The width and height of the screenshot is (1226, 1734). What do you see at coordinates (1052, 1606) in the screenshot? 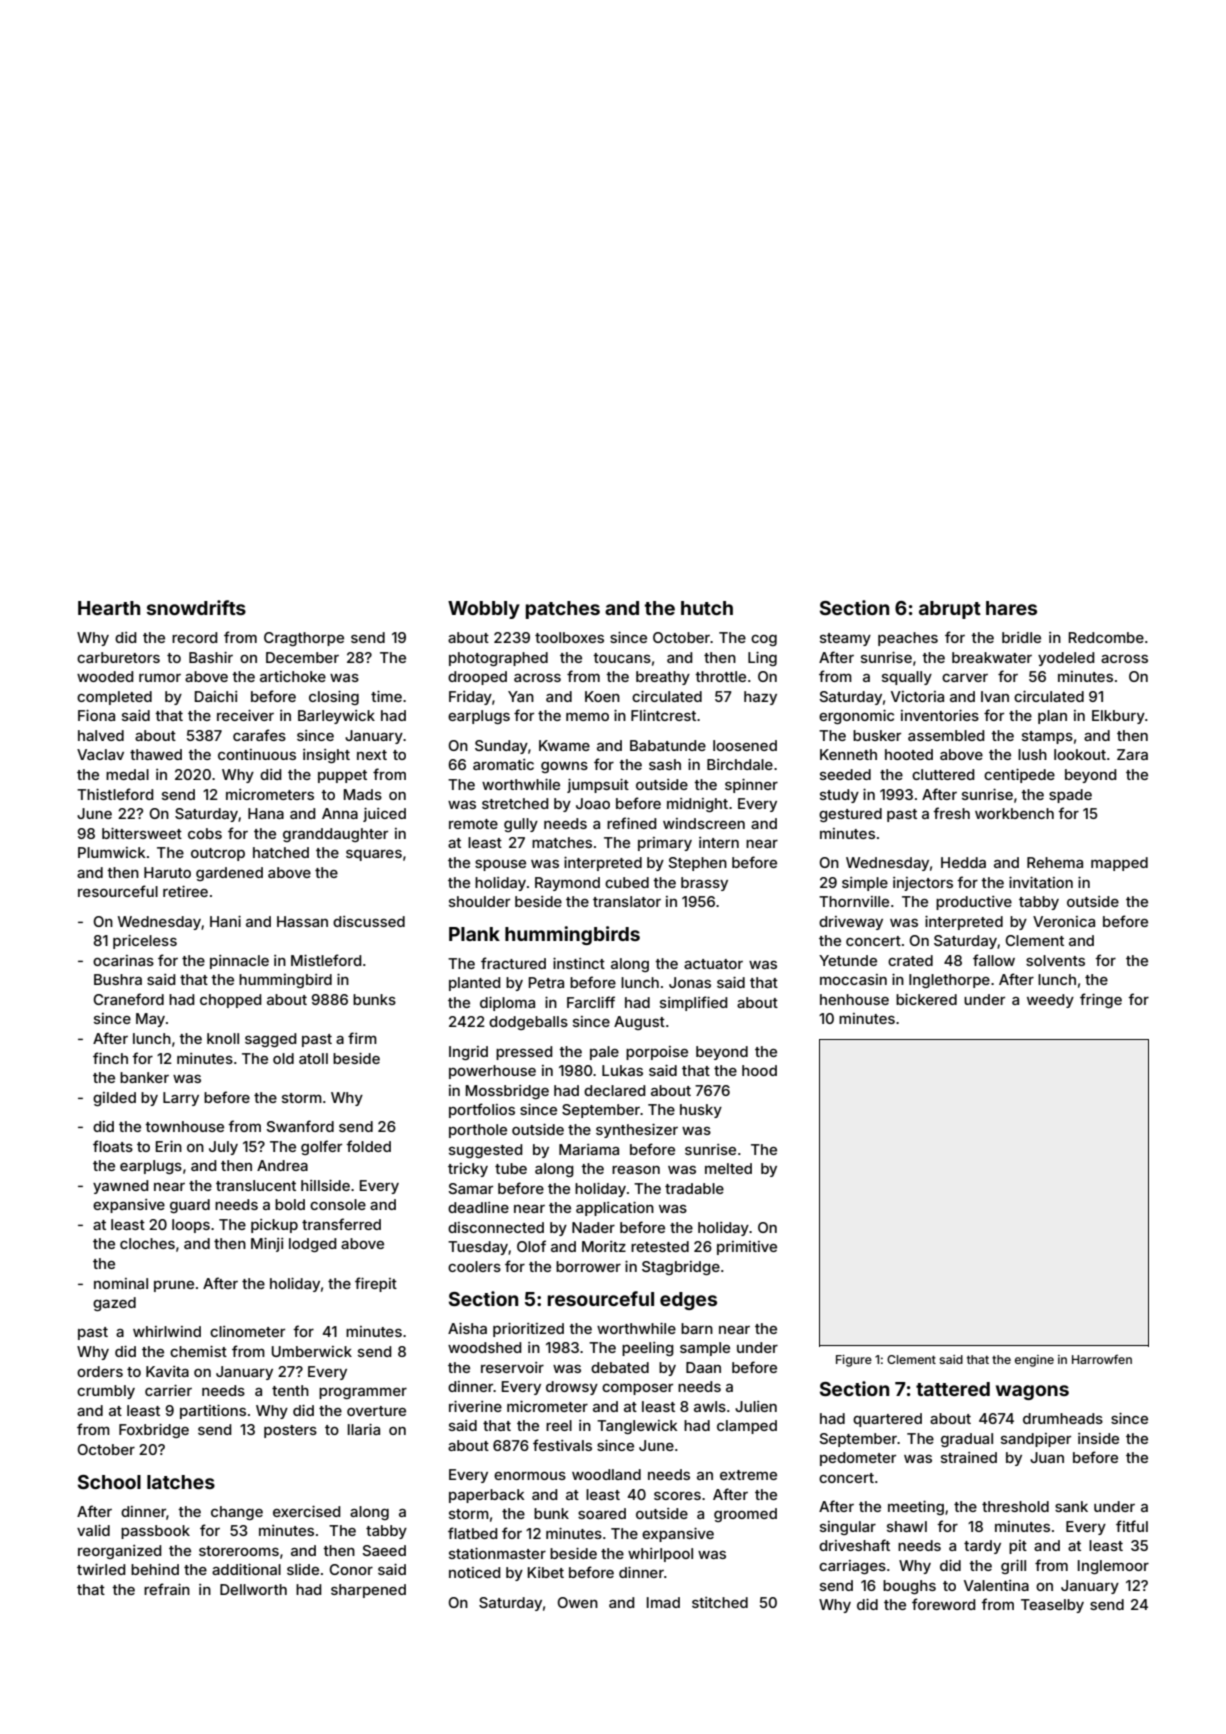
I see `Teaselby` at bounding box center [1052, 1606].
